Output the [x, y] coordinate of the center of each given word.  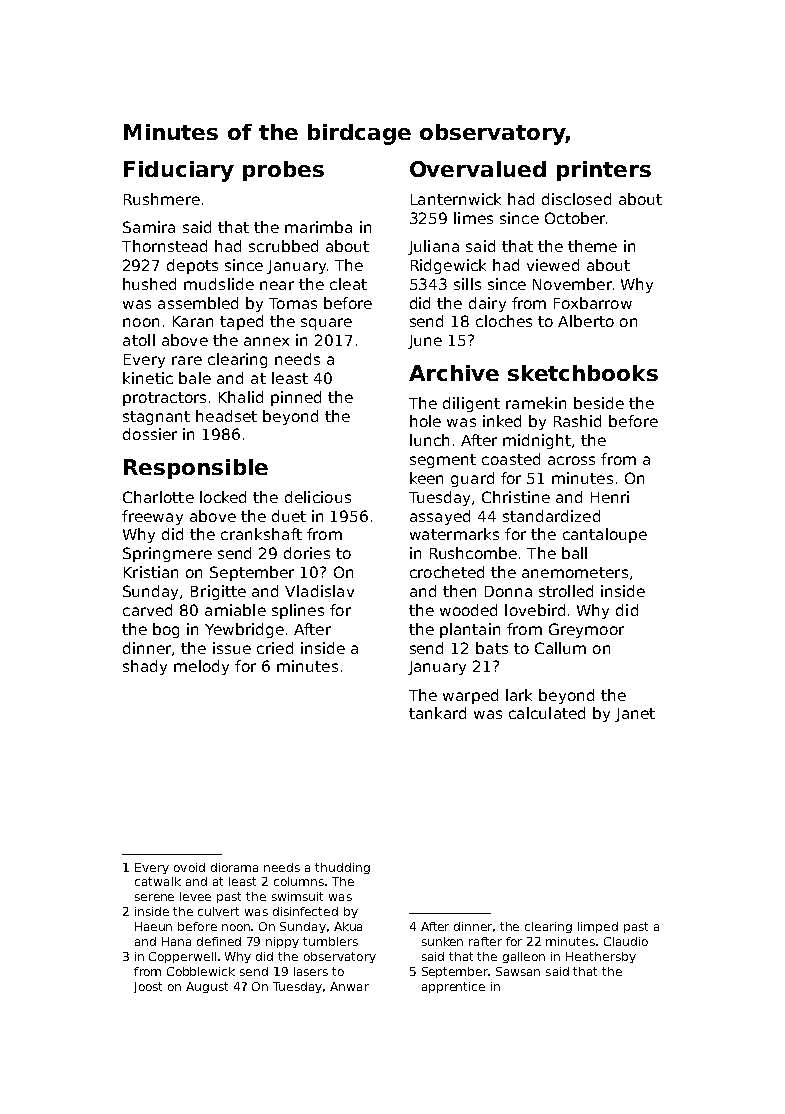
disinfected [305, 911]
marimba [318, 227]
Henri [610, 497]
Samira [149, 227]
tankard [437, 713]
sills [467, 284]
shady [145, 667]
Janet [635, 715]
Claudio [626, 941]
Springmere [167, 554]
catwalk [158, 881]
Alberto [586, 321]
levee [195, 896]
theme [592, 246]
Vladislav [319, 591]
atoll [139, 340]
